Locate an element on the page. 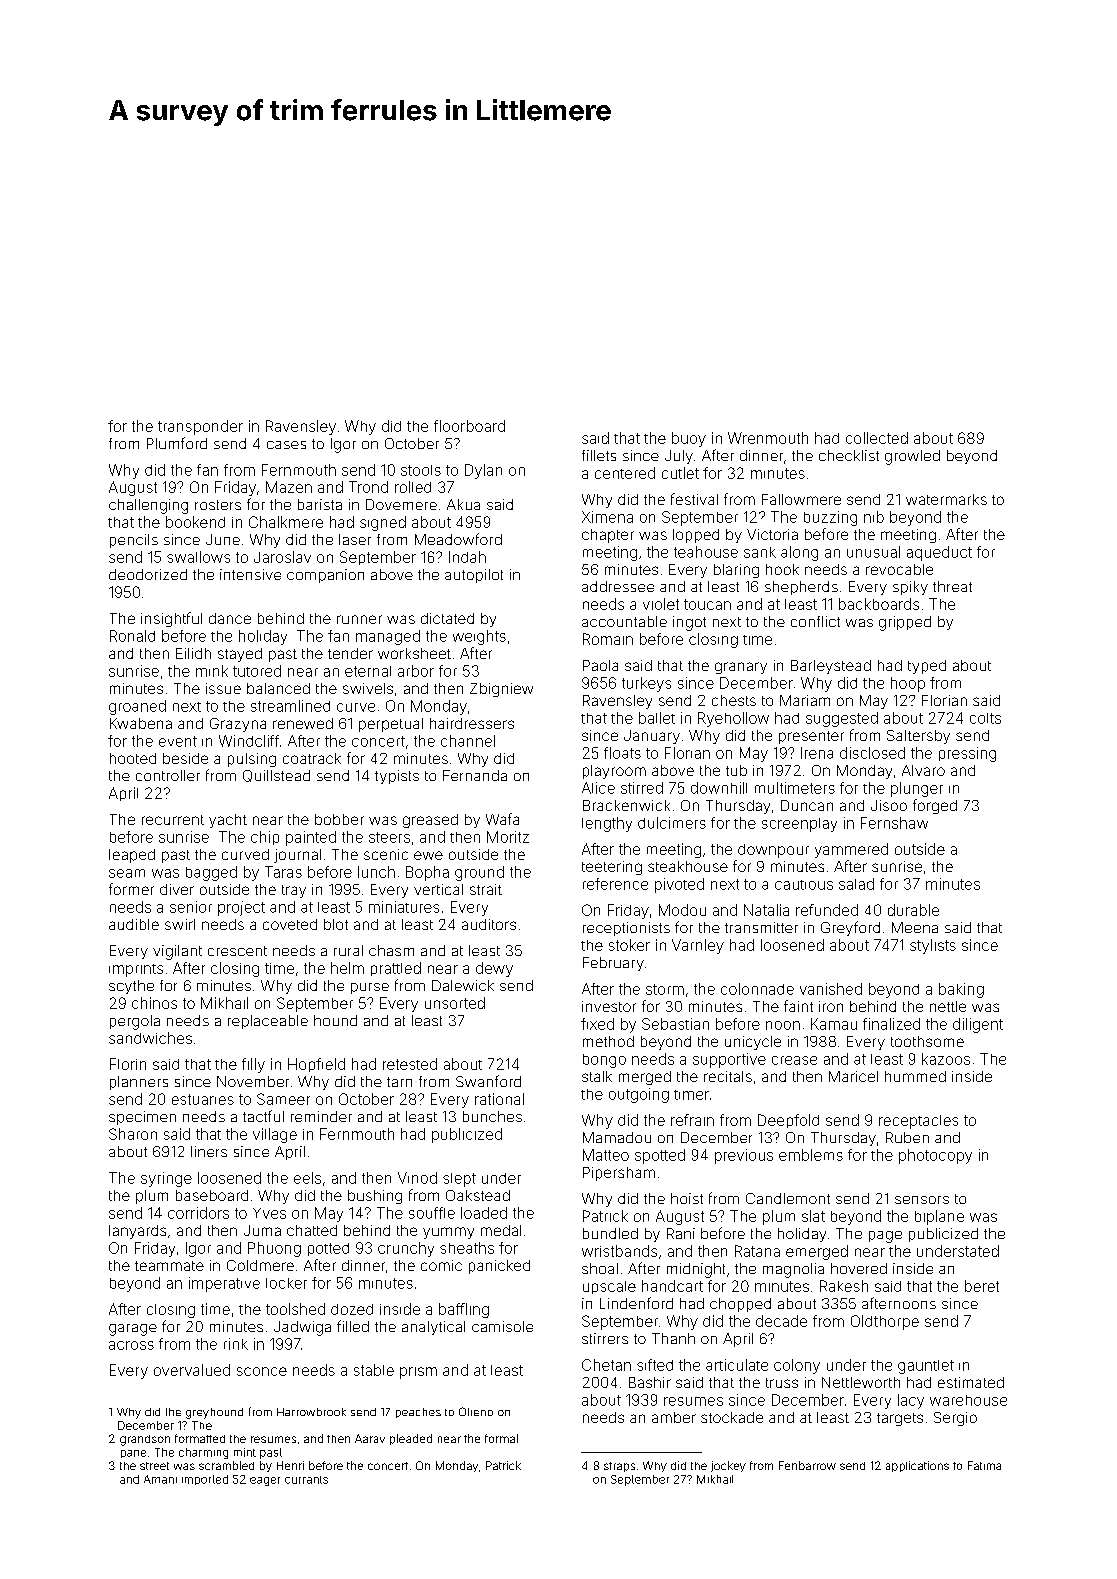  stayed is located at coordinates (240, 655).
